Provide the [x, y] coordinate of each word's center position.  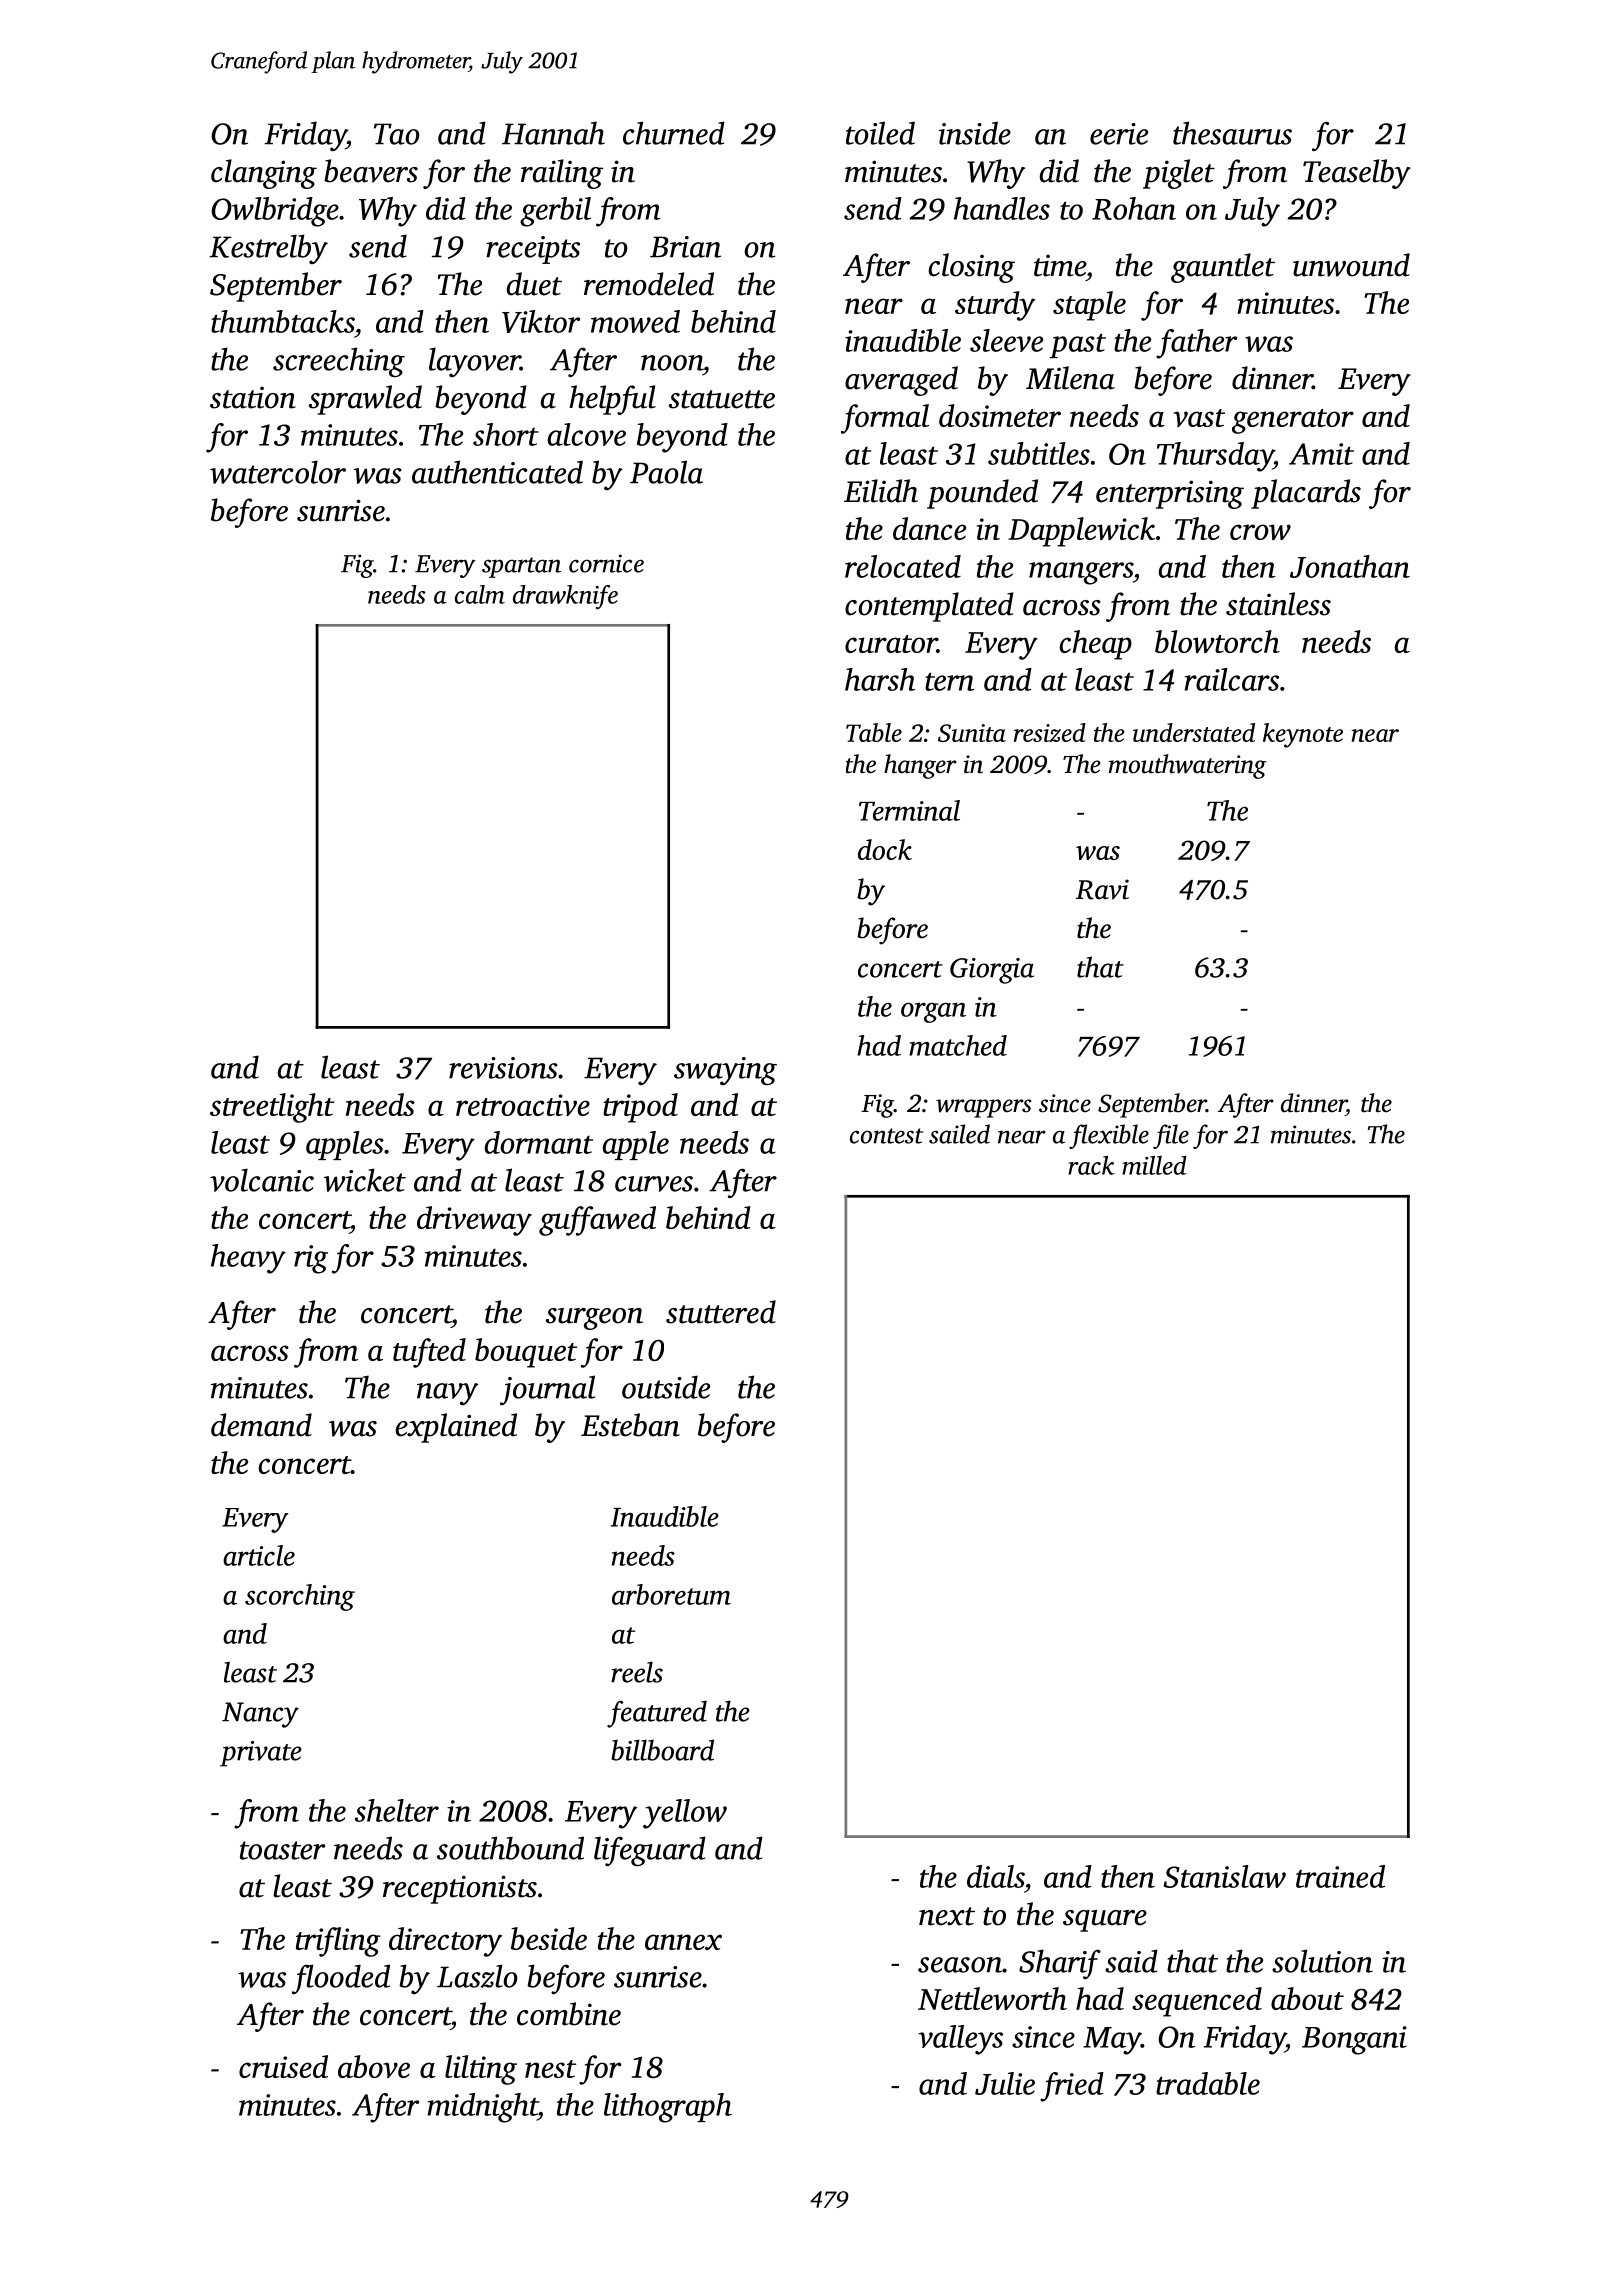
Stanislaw [1225, 1876]
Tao [397, 134]
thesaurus [1232, 133]
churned [674, 133]
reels [637, 1672]
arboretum [671, 1594]
